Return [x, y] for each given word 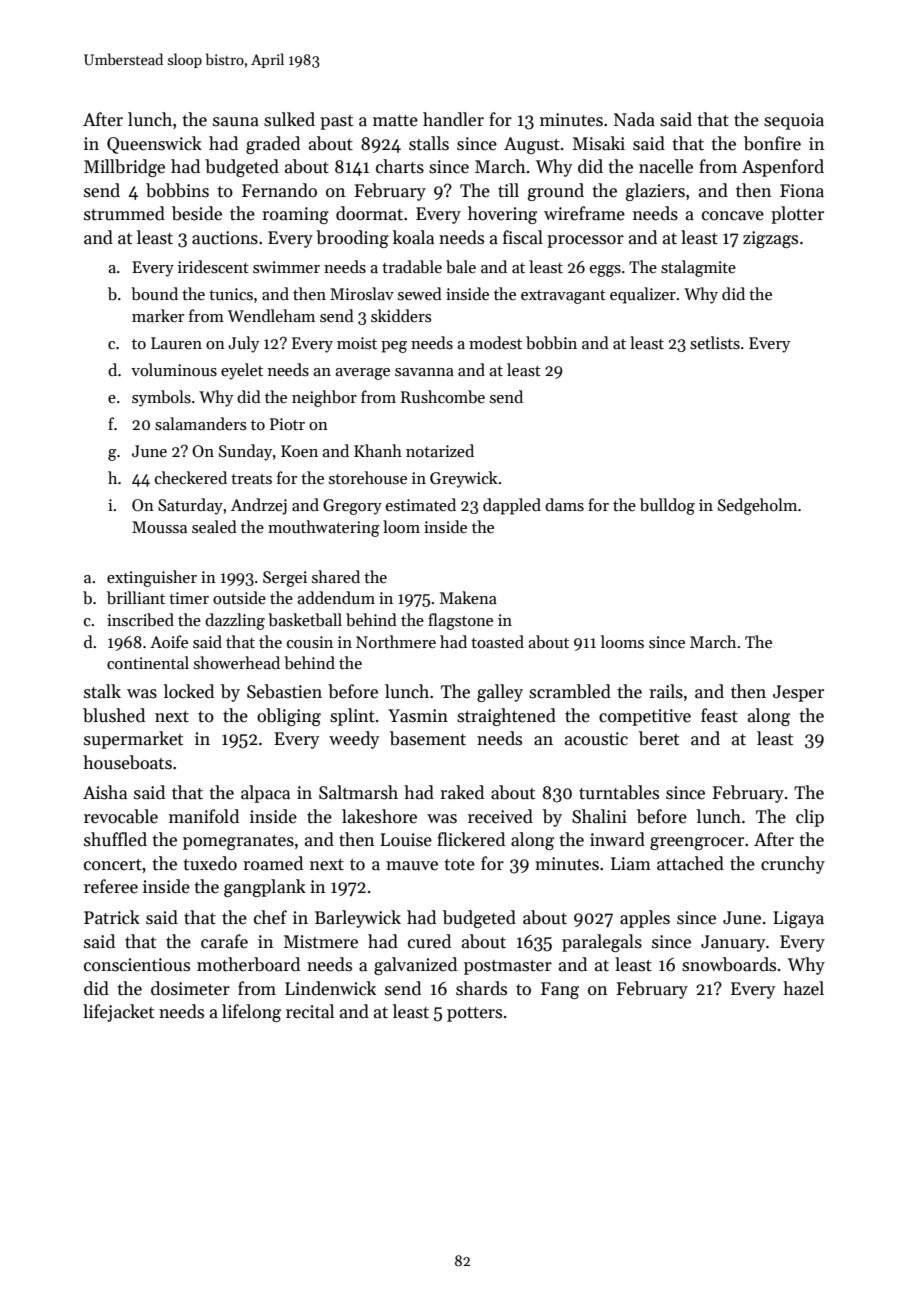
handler [453, 119]
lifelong [251, 1013]
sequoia [794, 121]
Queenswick [154, 145]
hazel [803, 988]
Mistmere [321, 942]
